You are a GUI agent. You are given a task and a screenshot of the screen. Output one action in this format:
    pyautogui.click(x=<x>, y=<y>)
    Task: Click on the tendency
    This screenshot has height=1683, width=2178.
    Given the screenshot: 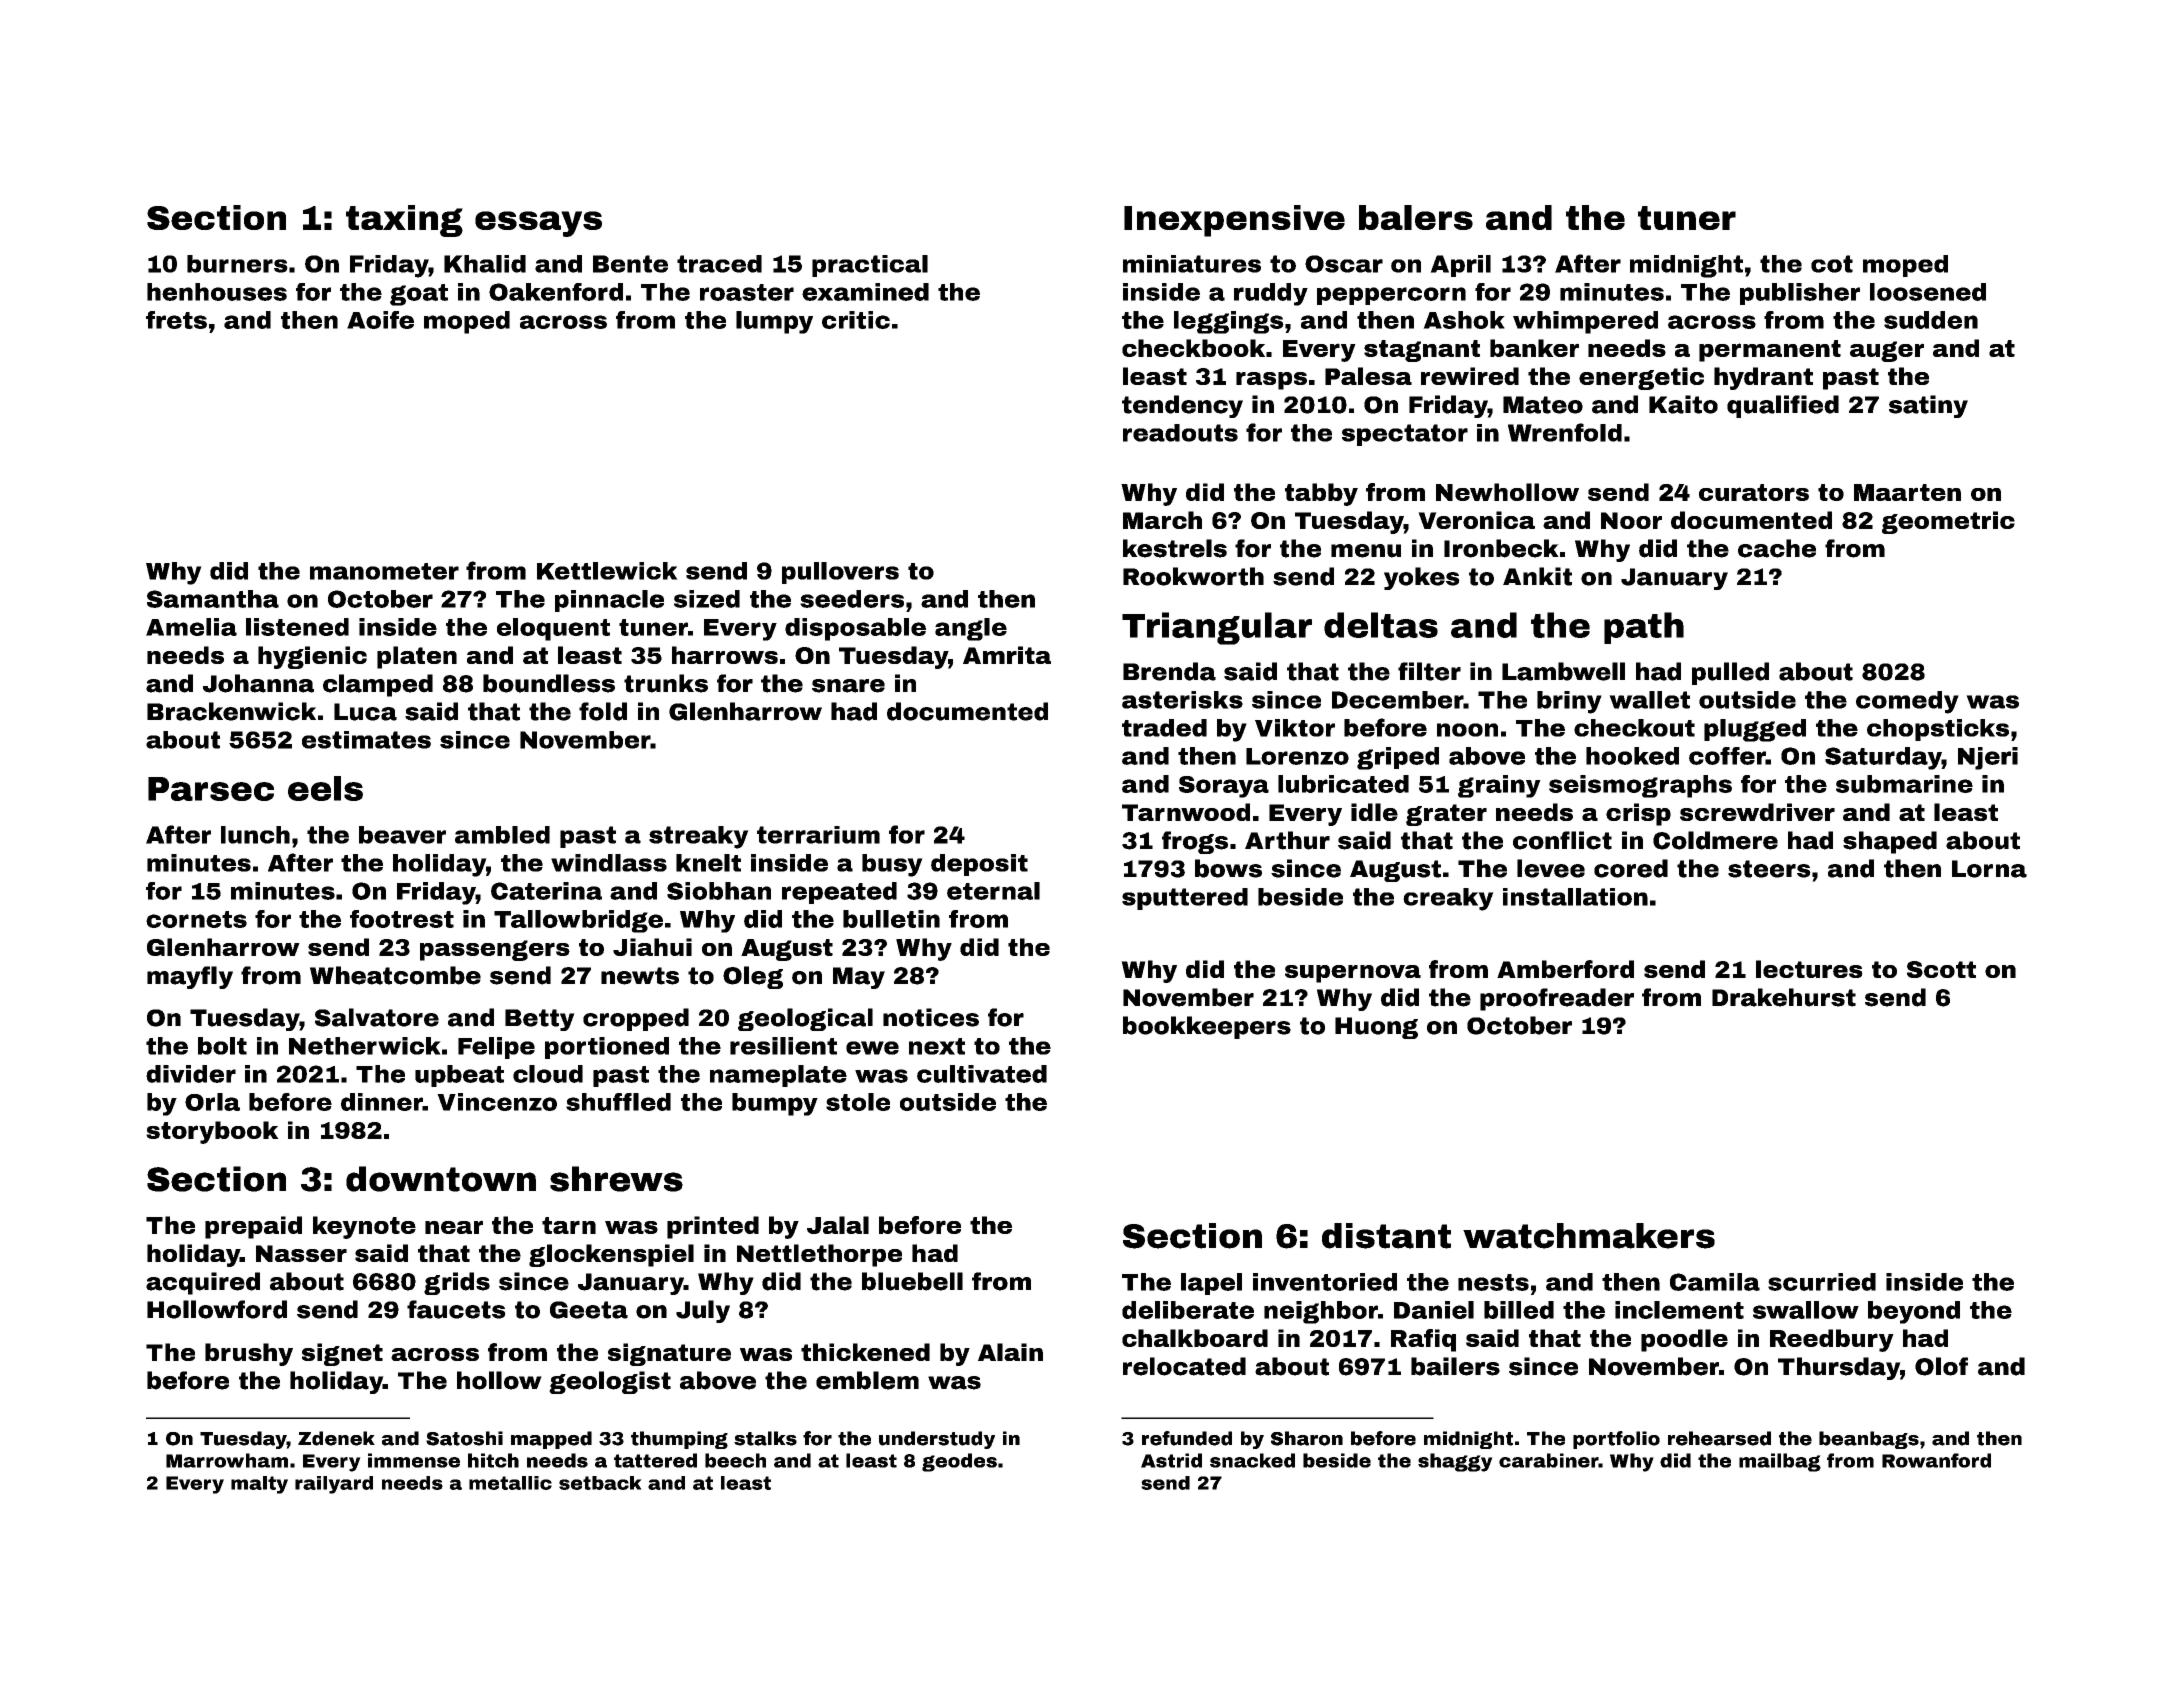 What is the action you would take?
    pyautogui.click(x=1182, y=406)
